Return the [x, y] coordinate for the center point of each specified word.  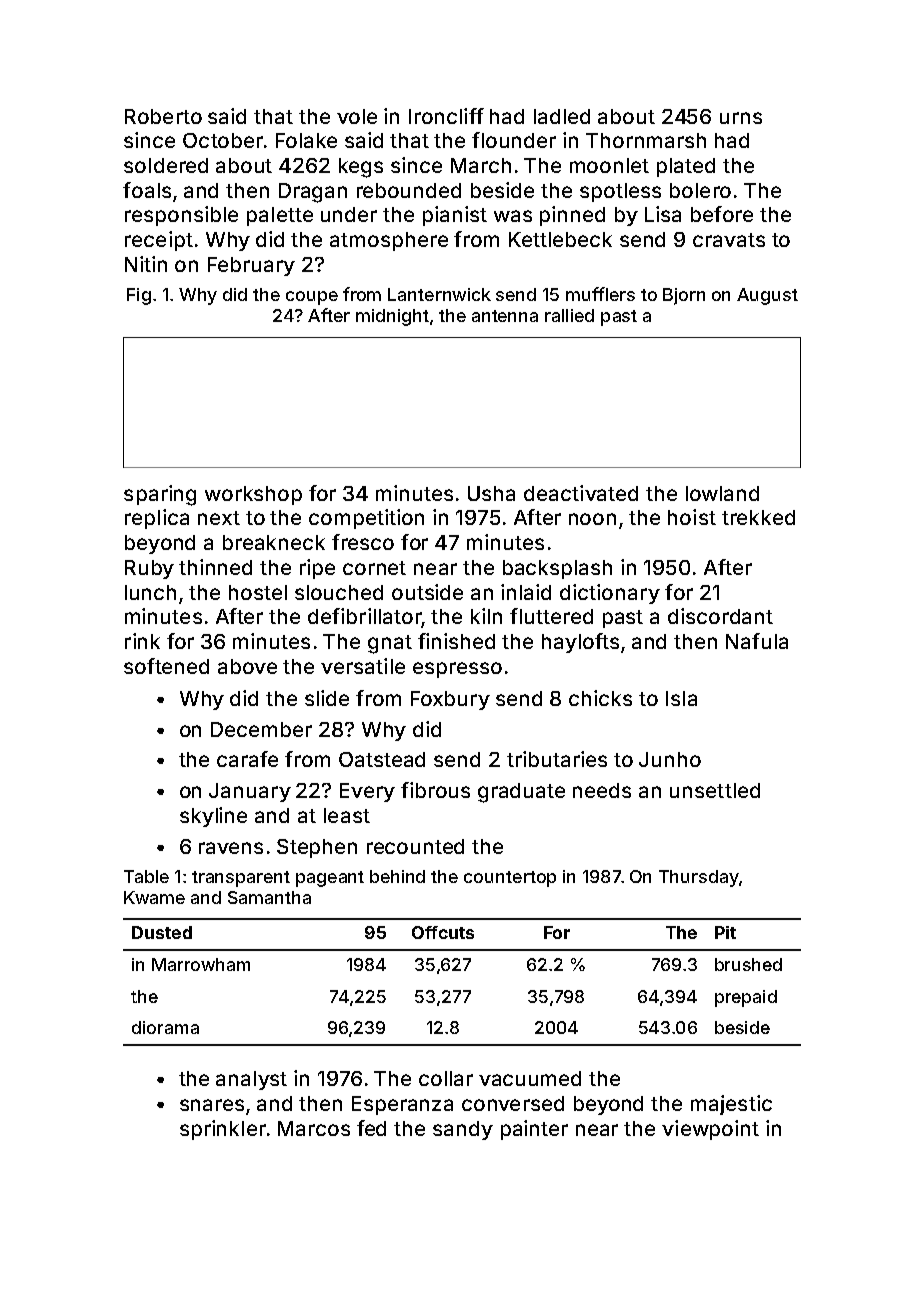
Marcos [314, 1128]
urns [741, 118]
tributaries [557, 759]
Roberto [163, 116]
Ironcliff [446, 116]
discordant [720, 616]
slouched [339, 592]
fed [371, 1128]
